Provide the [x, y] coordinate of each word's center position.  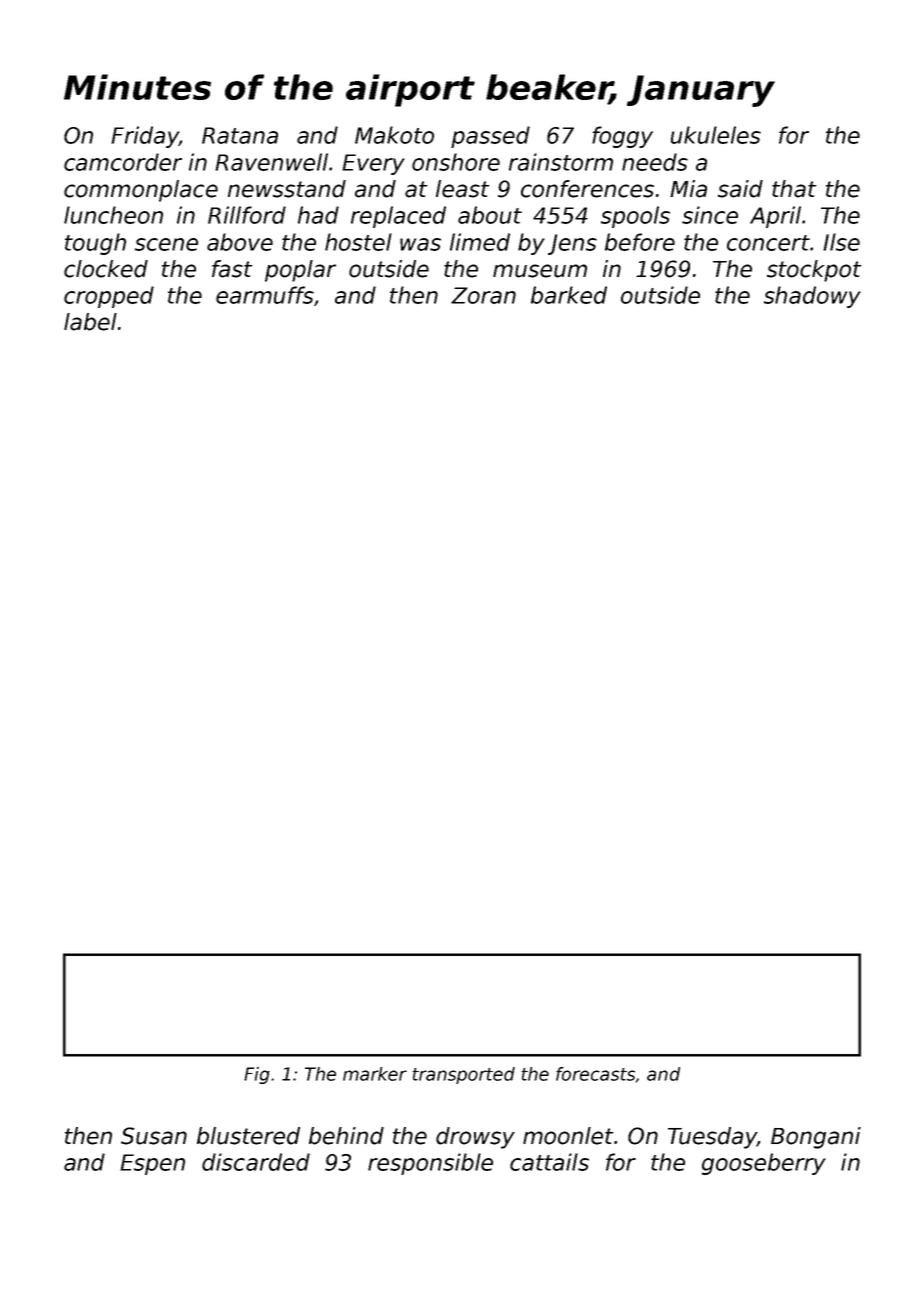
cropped [109, 297]
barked [569, 295]
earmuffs [265, 295]
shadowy [812, 297]
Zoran [483, 295]
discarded [256, 1162]
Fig [257, 1075]
